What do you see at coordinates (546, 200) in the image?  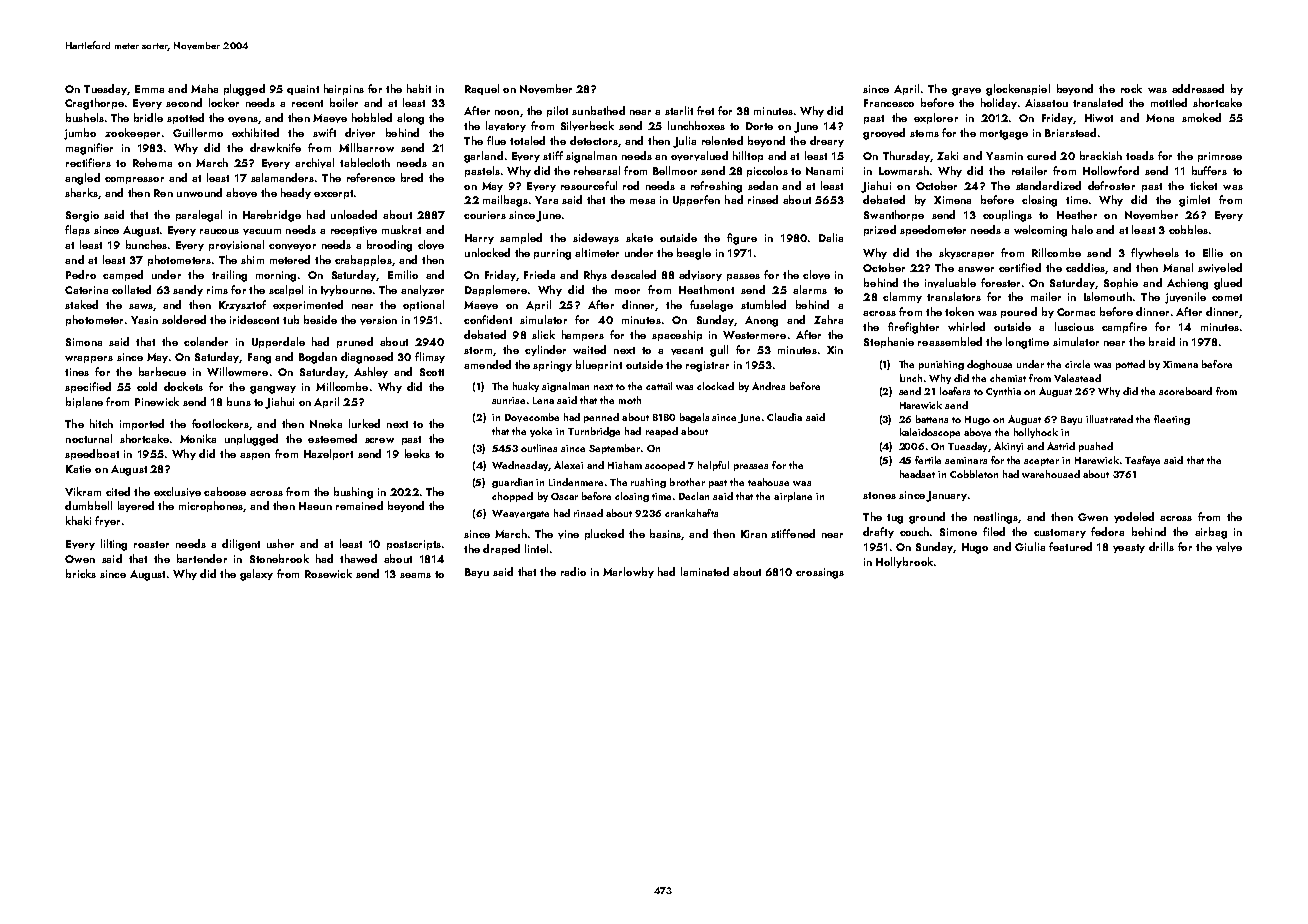 I see `Yara` at bounding box center [546, 200].
